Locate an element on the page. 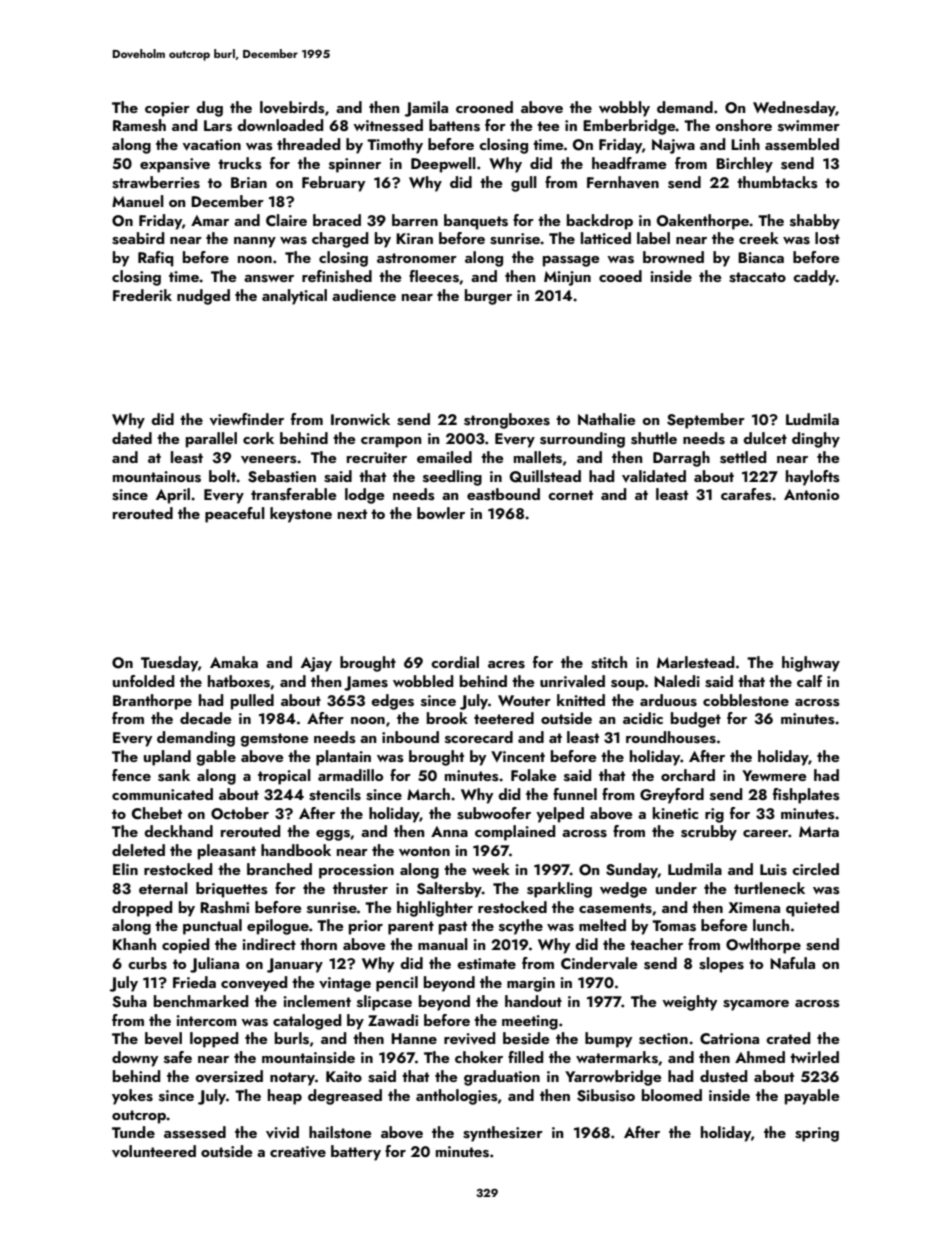  staccato is located at coordinates (757, 277).
